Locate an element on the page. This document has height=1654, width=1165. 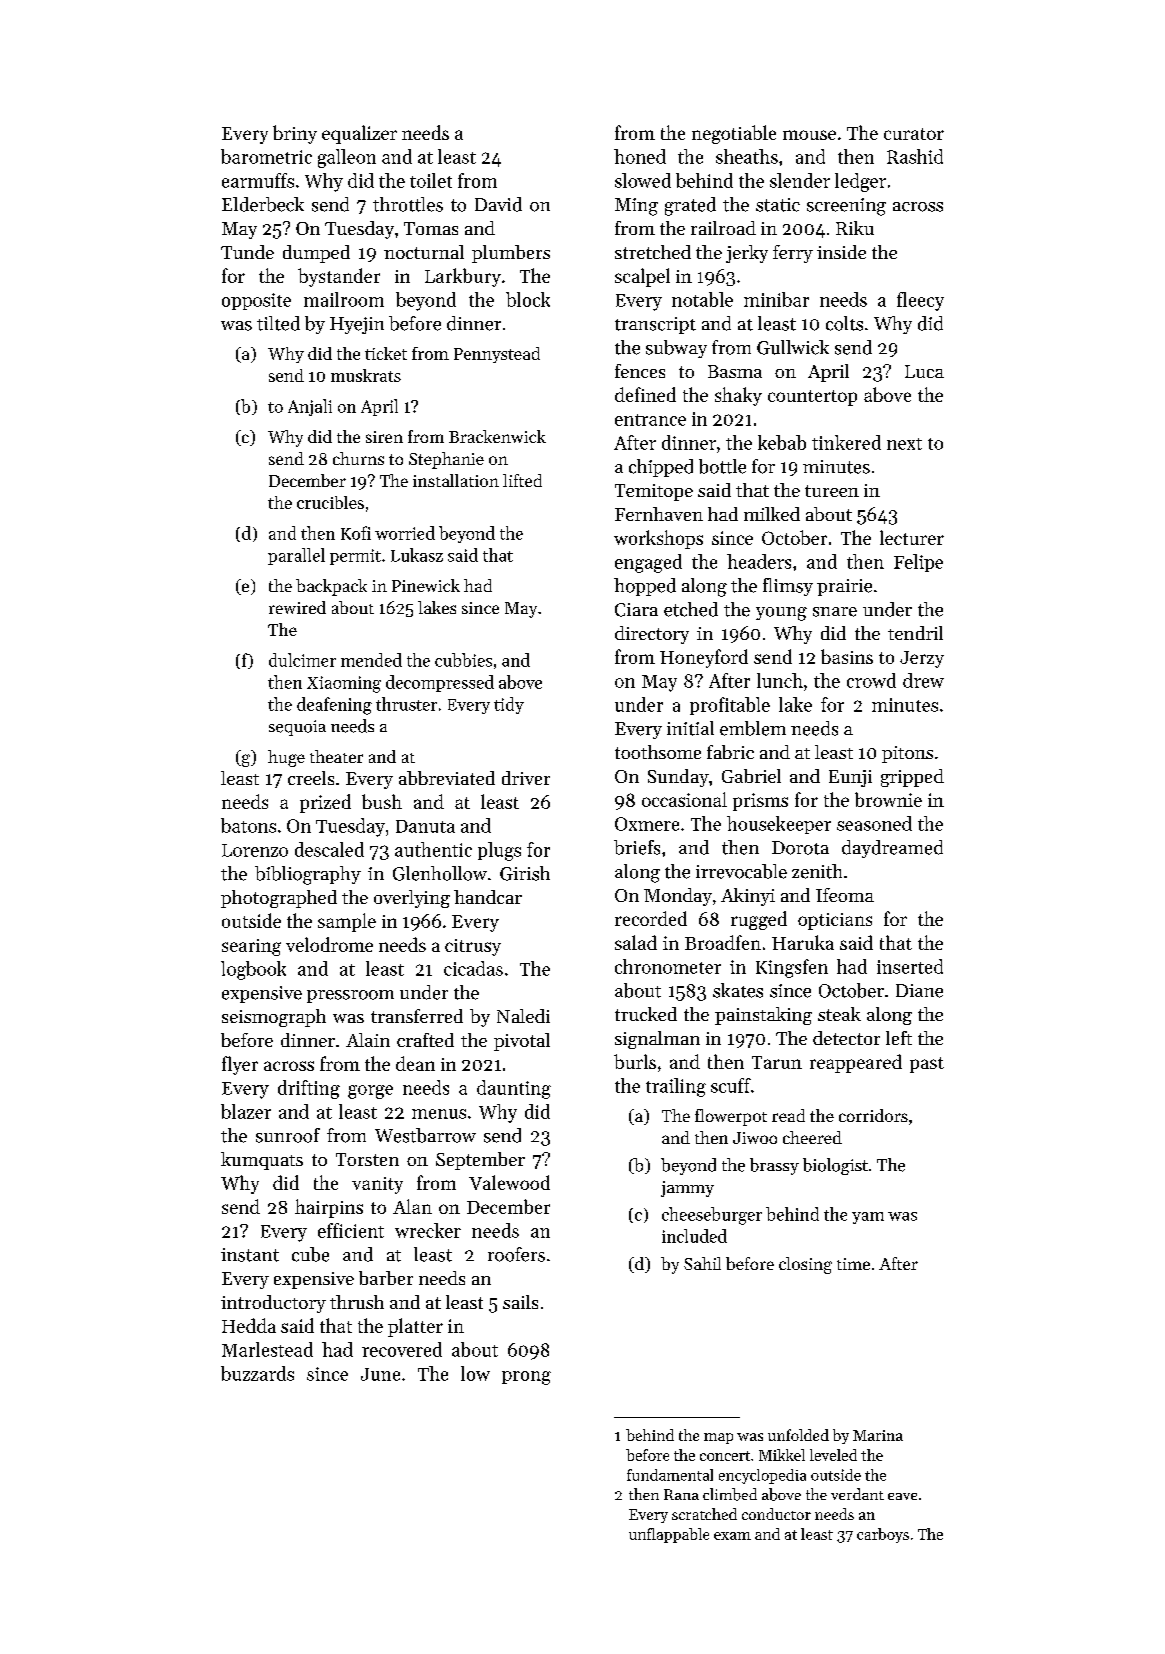
honed is located at coordinates (640, 156).
